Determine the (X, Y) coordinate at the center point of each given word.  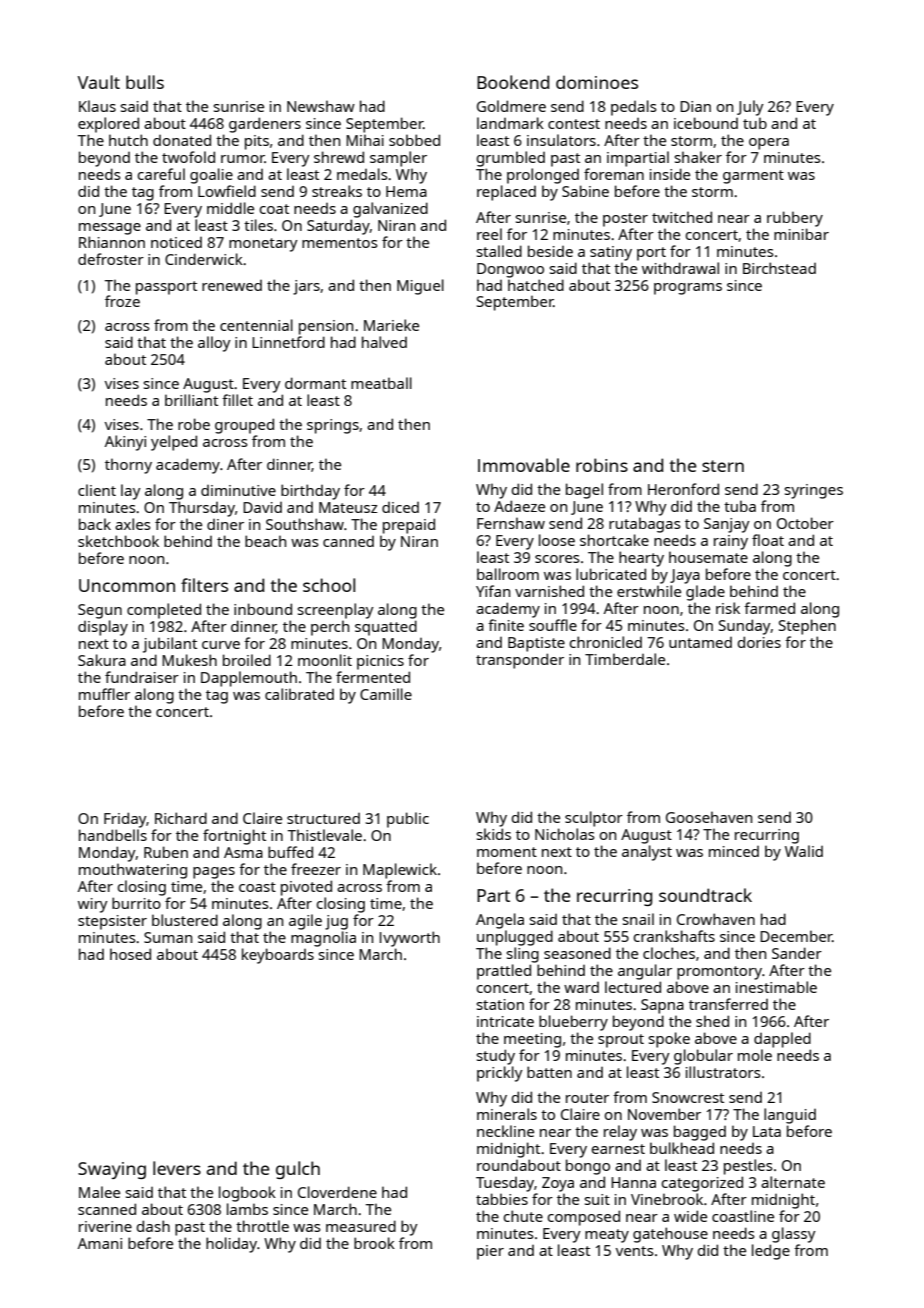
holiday (231, 1245)
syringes (814, 491)
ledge (771, 1252)
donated (182, 140)
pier (490, 1252)
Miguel (420, 287)
